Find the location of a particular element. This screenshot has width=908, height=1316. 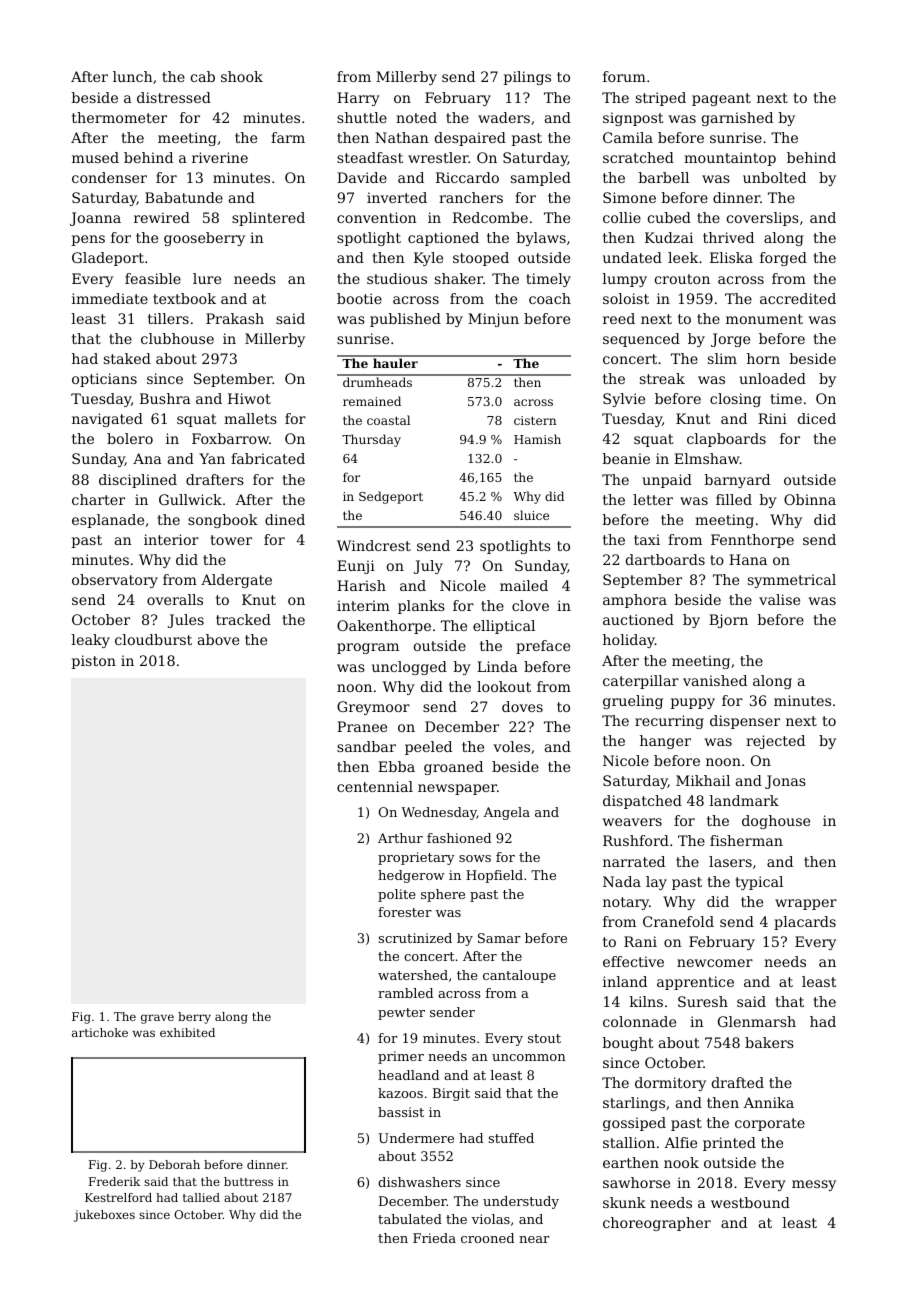

unclogged is located at coordinates (409, 668).
